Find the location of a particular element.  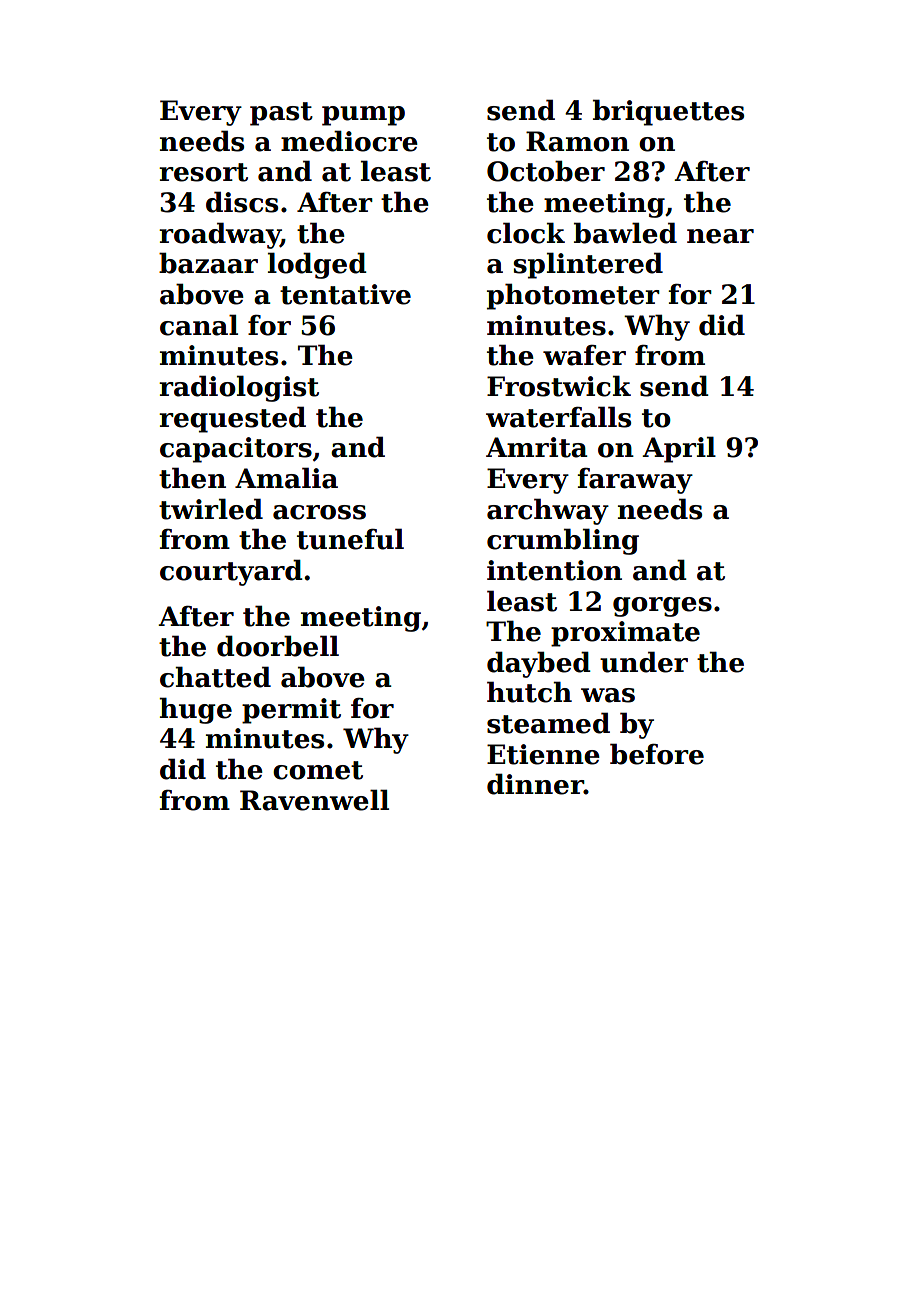

Ravenwell is located at coordinates (314, 800).
